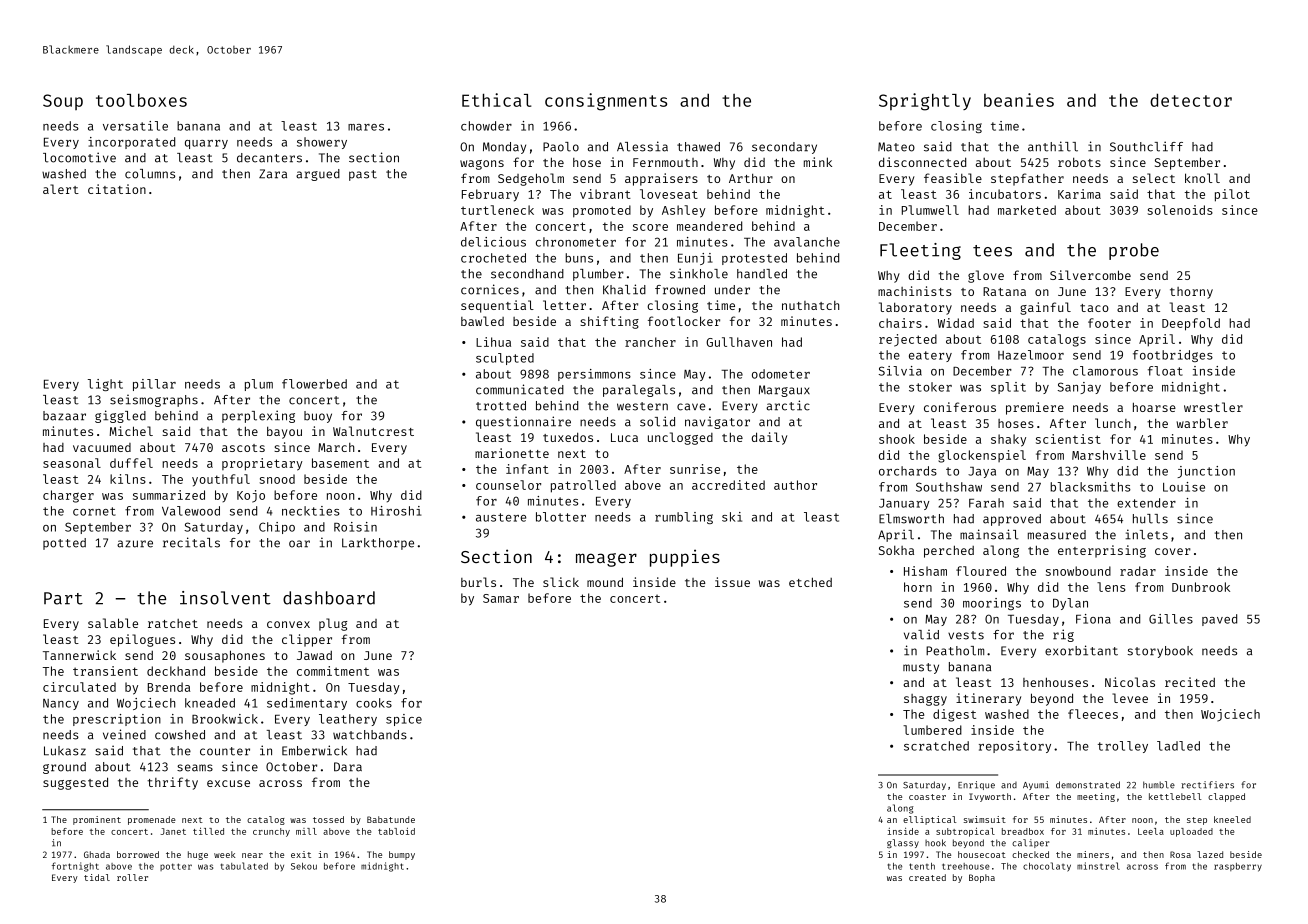 The width and height of the screenshot is (1308, 924). I want to click on Sekou, so click(304, 866).
